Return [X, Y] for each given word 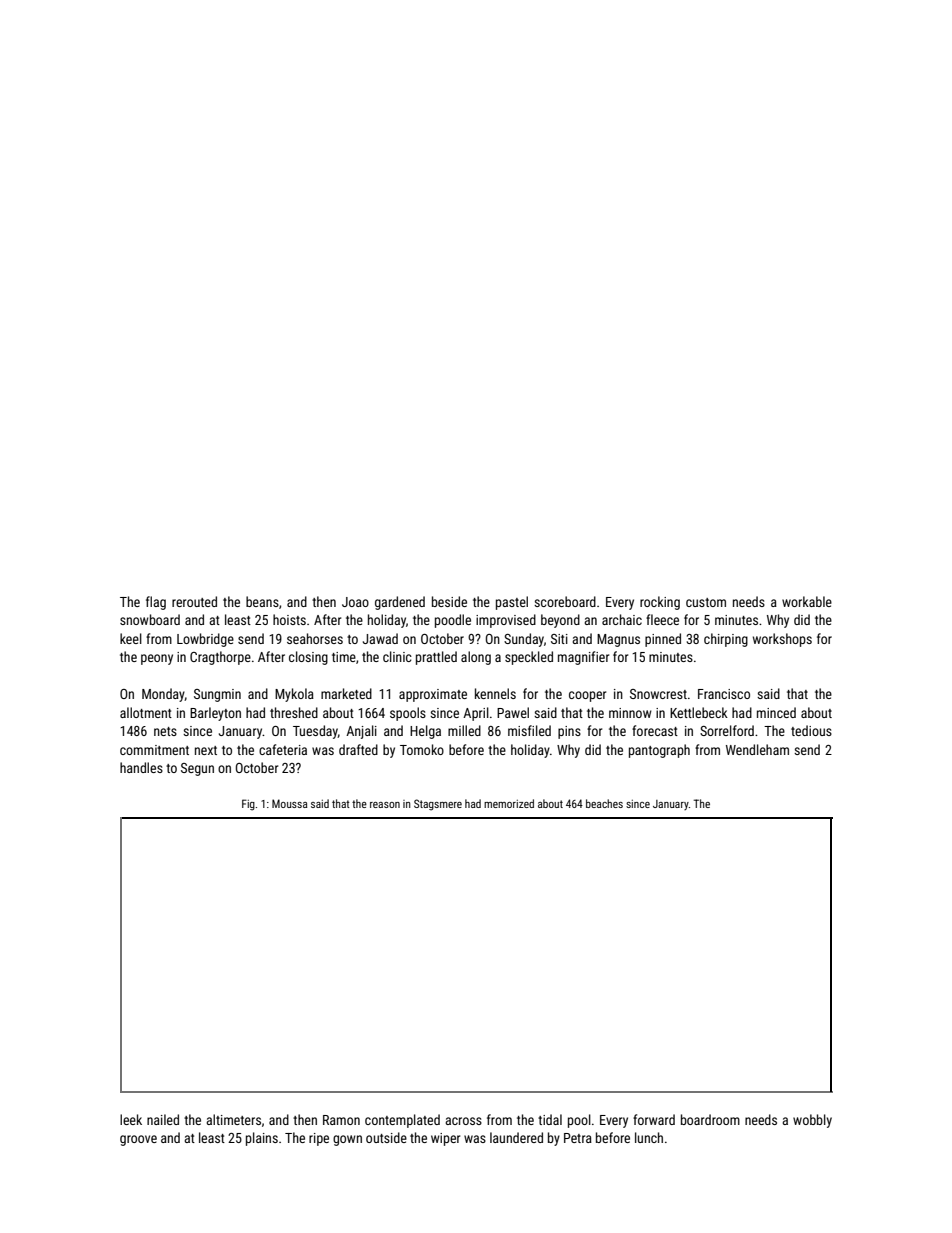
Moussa [289, 803]
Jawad [380, 638]
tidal [550, 1119]
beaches [604, 803]
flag [156, 603]
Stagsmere [438, 805]
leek [131, 1119]
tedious [811, 730]
